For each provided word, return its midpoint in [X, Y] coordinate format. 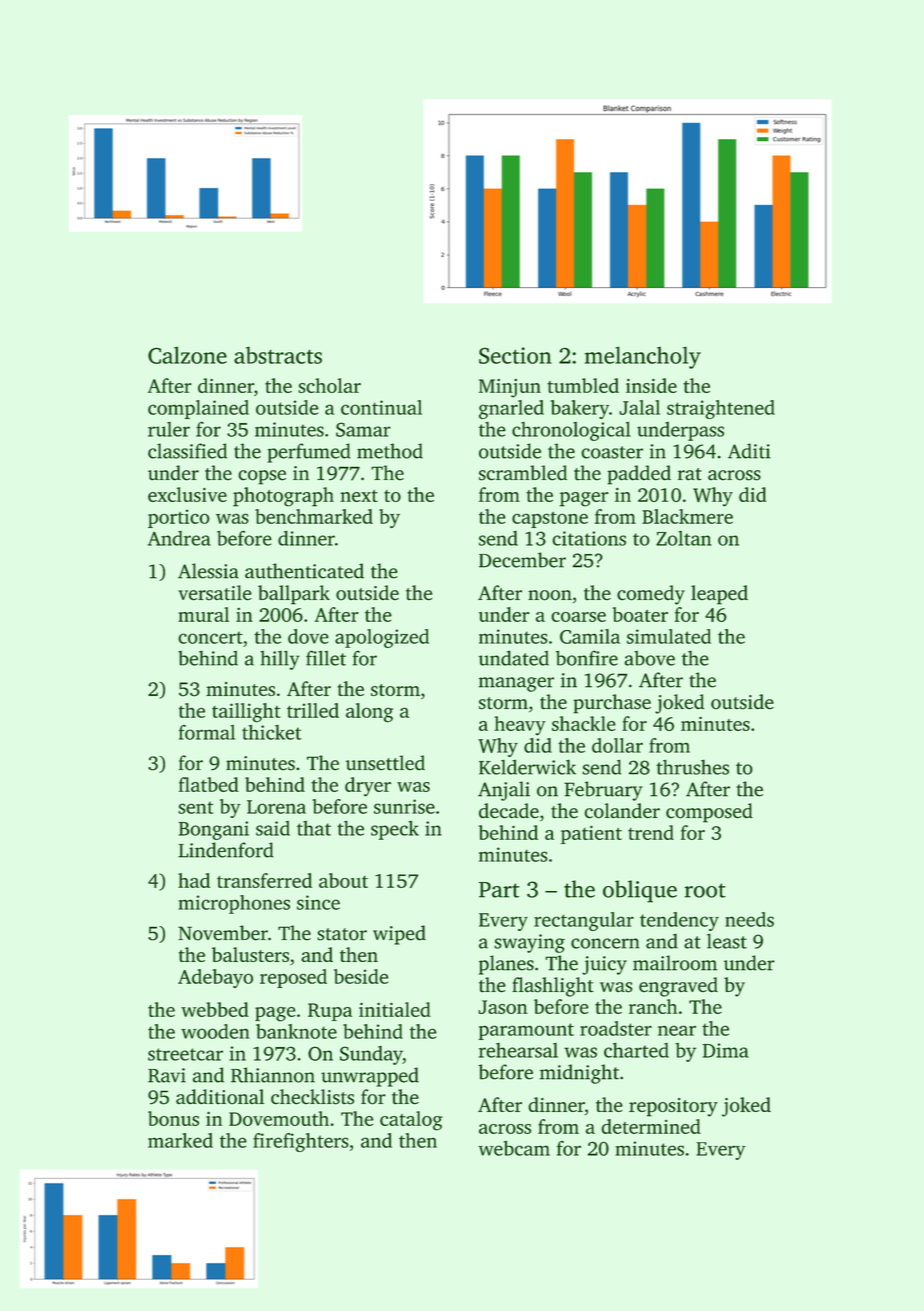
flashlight [553, 987]
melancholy [643, 357]
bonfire [587, 658]
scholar [329, 385]
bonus [173, 1118]
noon [550, 595]
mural [203, 614]
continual [381, 407]
